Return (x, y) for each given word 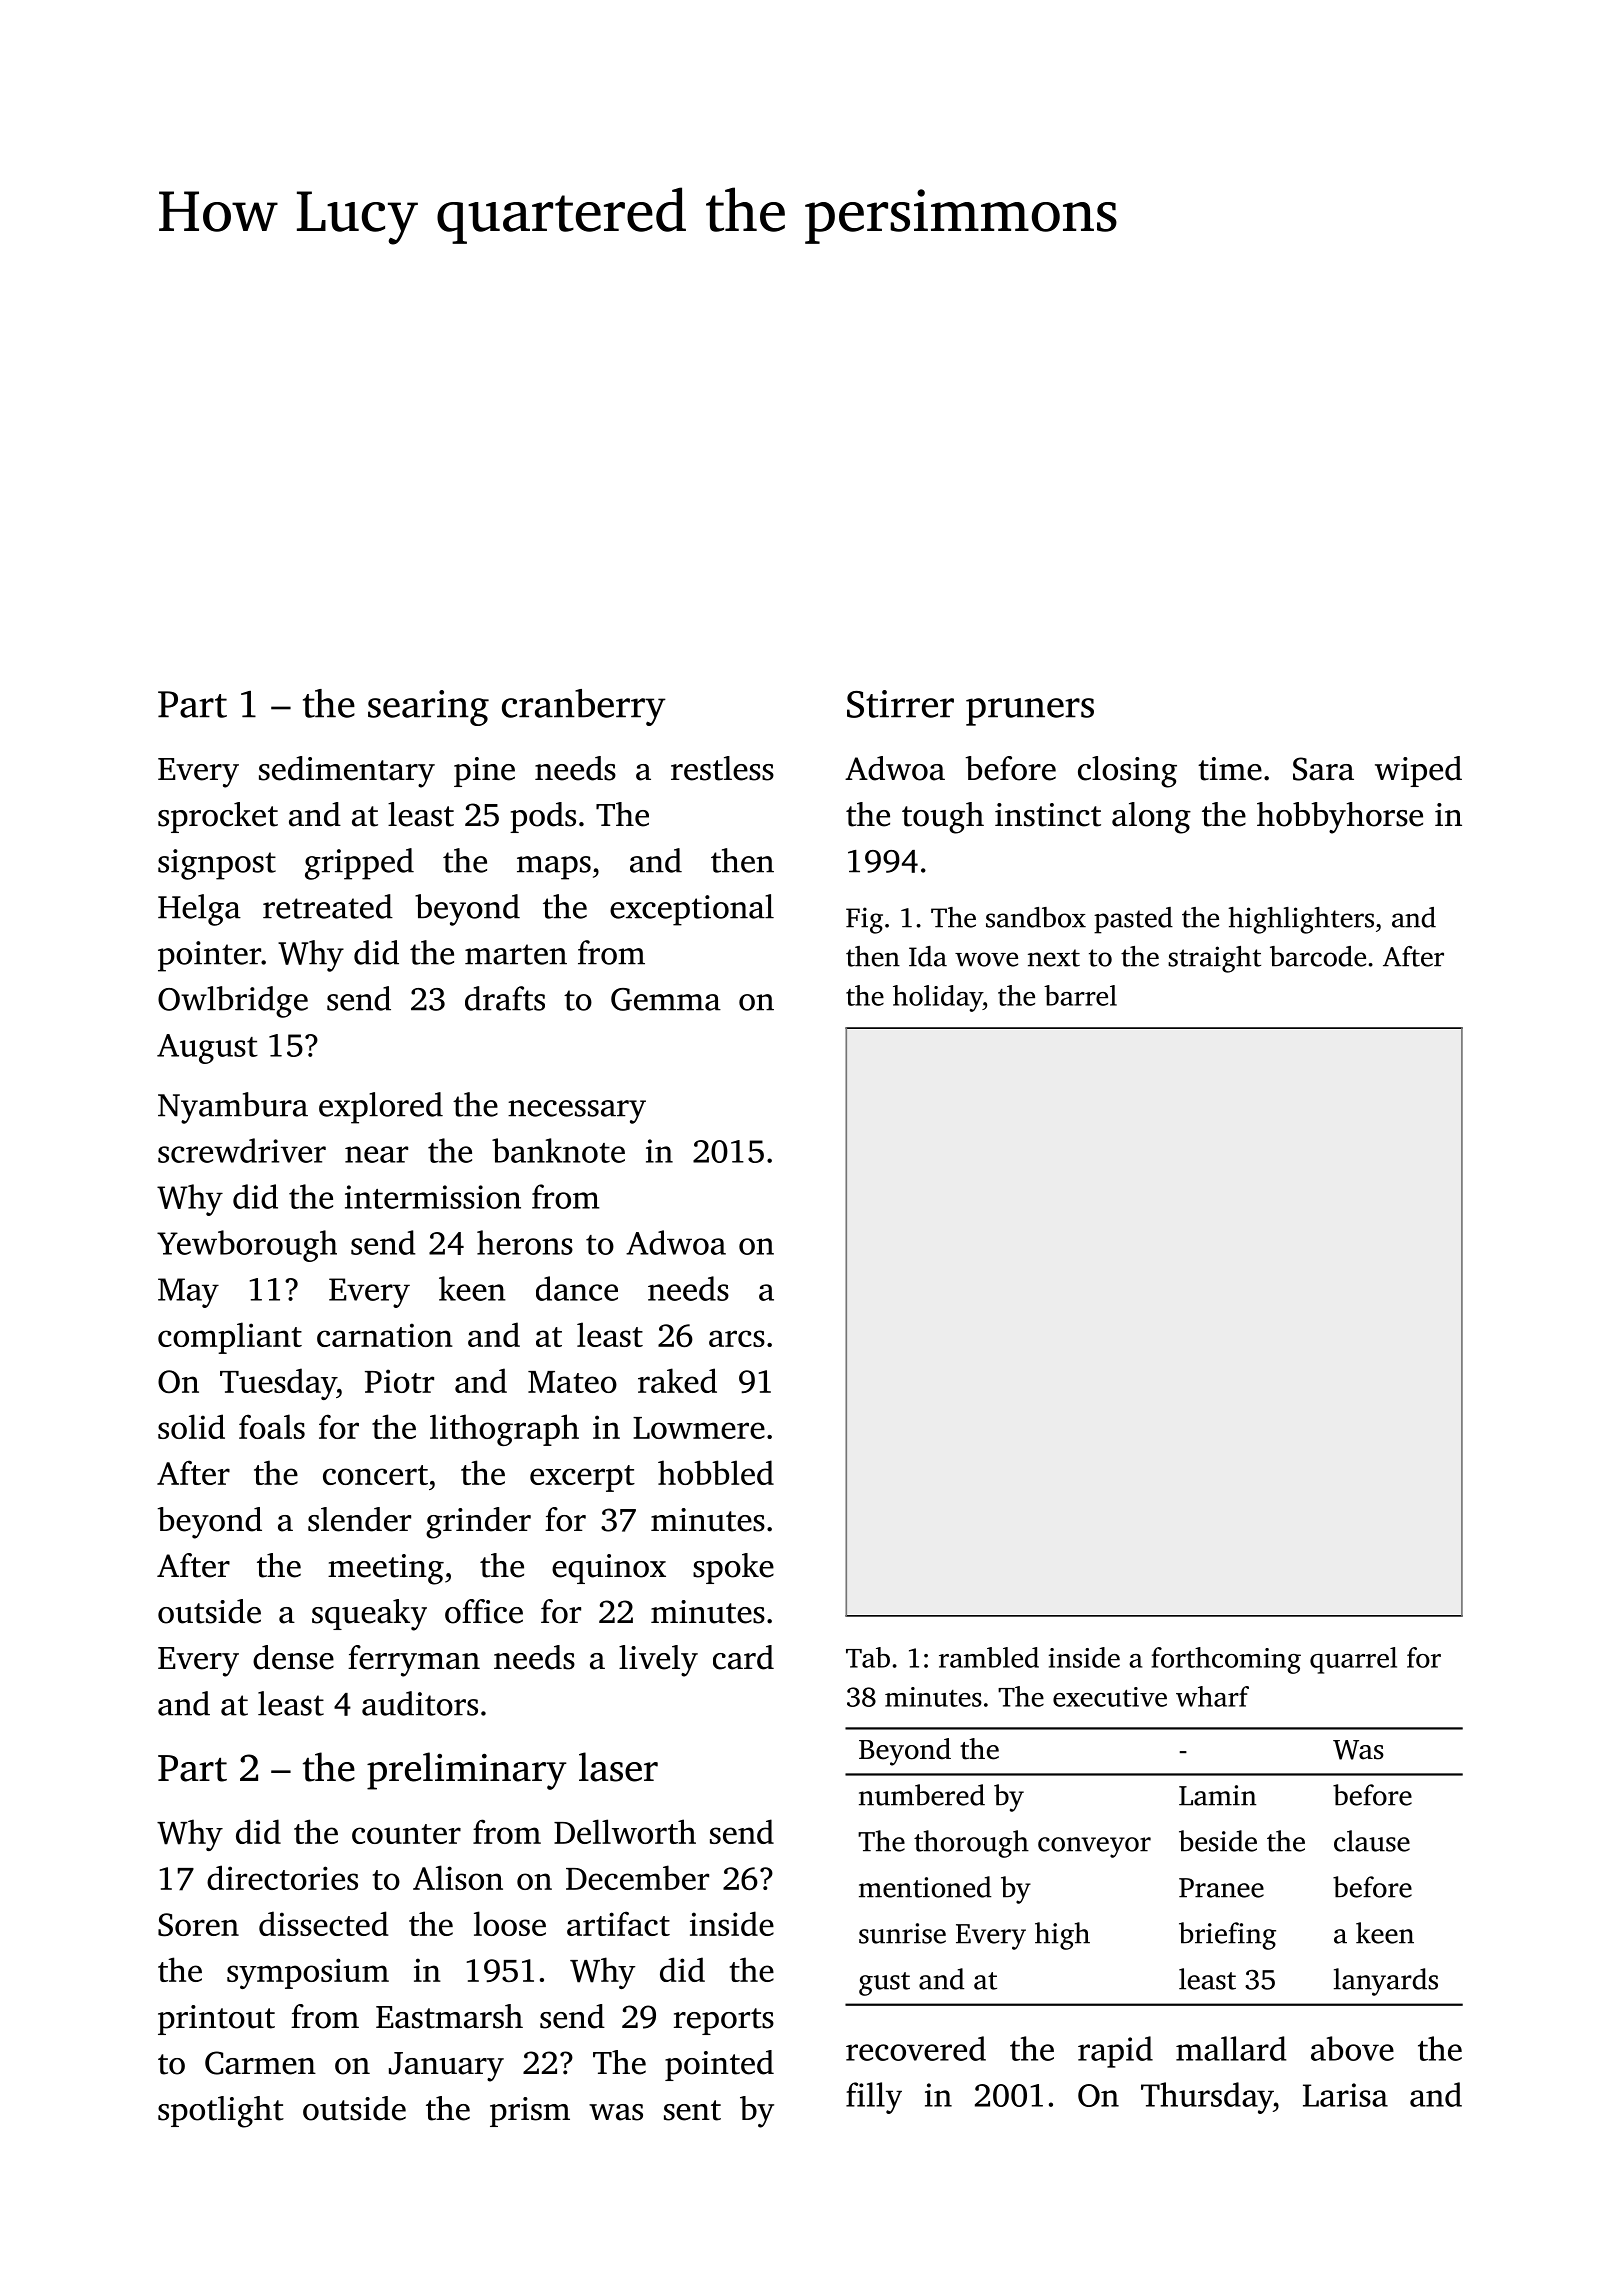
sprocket (218, 817)
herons (525, 1242)
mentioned (925, 1887)
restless (722, 768)
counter (406, 1834)
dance (577, 1288)
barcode (1318, 956)
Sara (1323, 769)
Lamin (1217, 1795)
